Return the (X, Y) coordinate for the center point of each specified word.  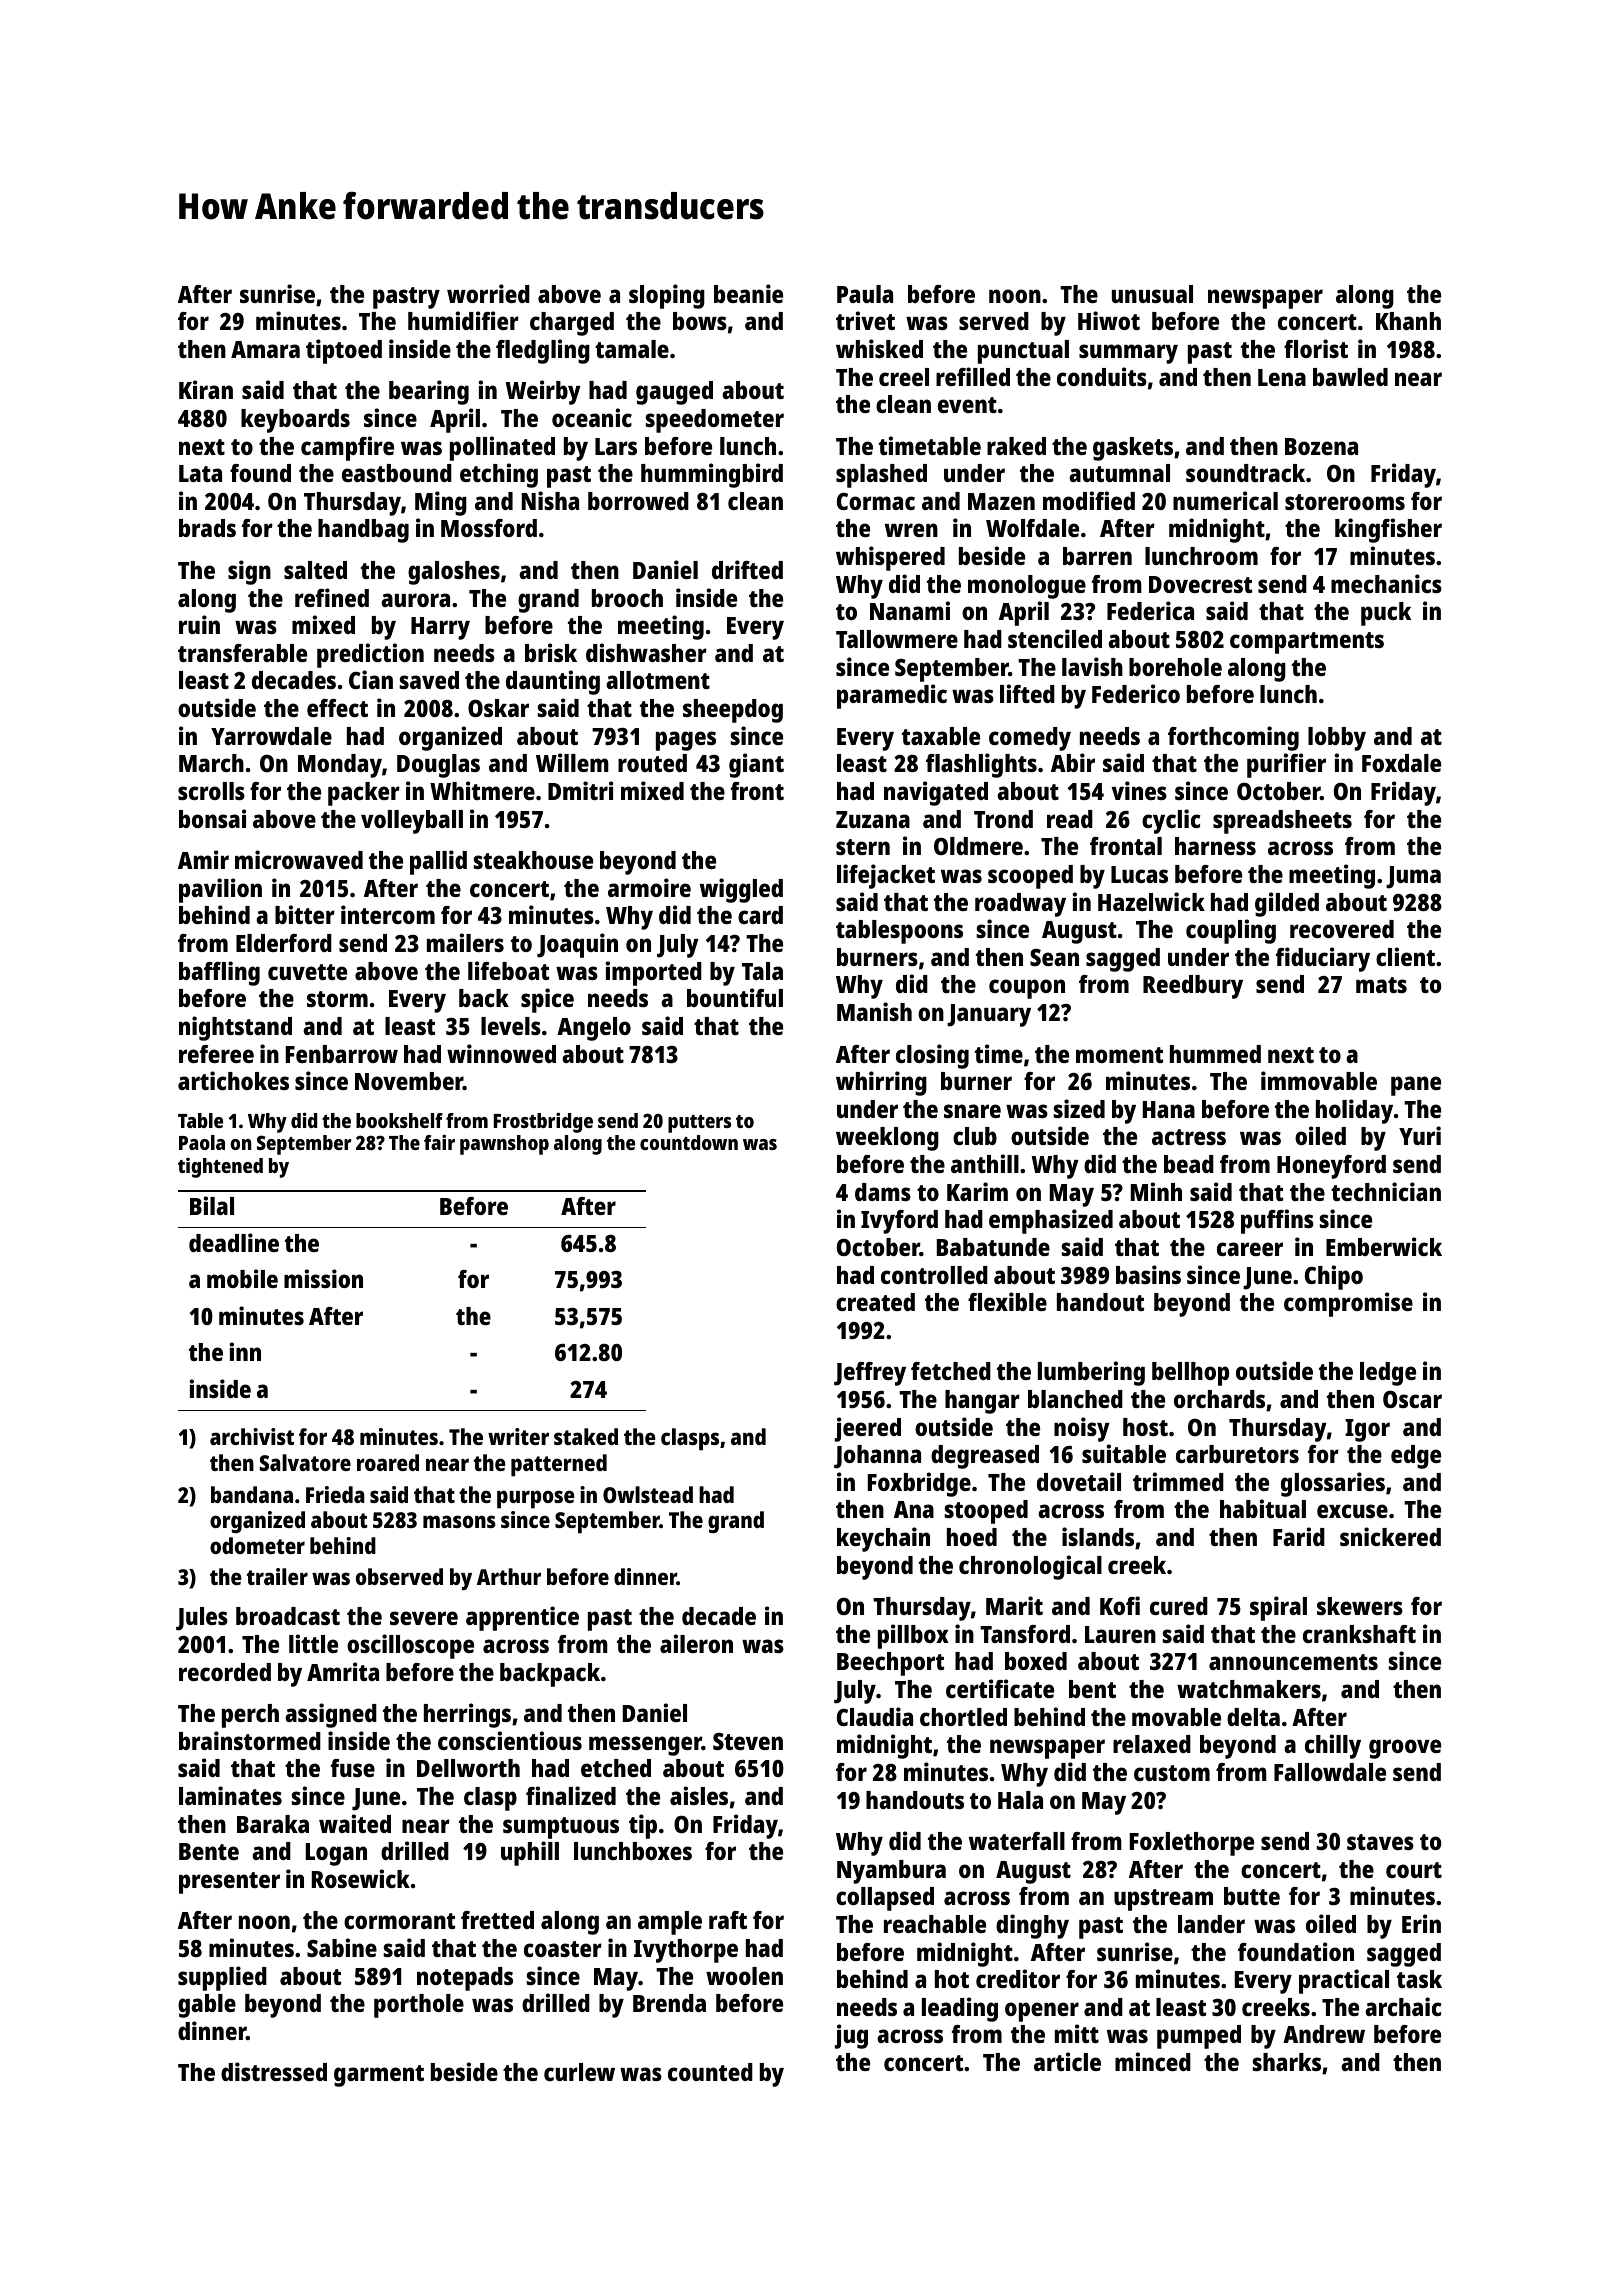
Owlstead (648, 1494)
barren (1097, 556)
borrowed (638, 501)
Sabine (342, 1947)
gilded (1287, 904)
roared (388, 1462)
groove (1405, 1749)
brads (207, 528)
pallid (438, 862)
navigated (936, 793)
